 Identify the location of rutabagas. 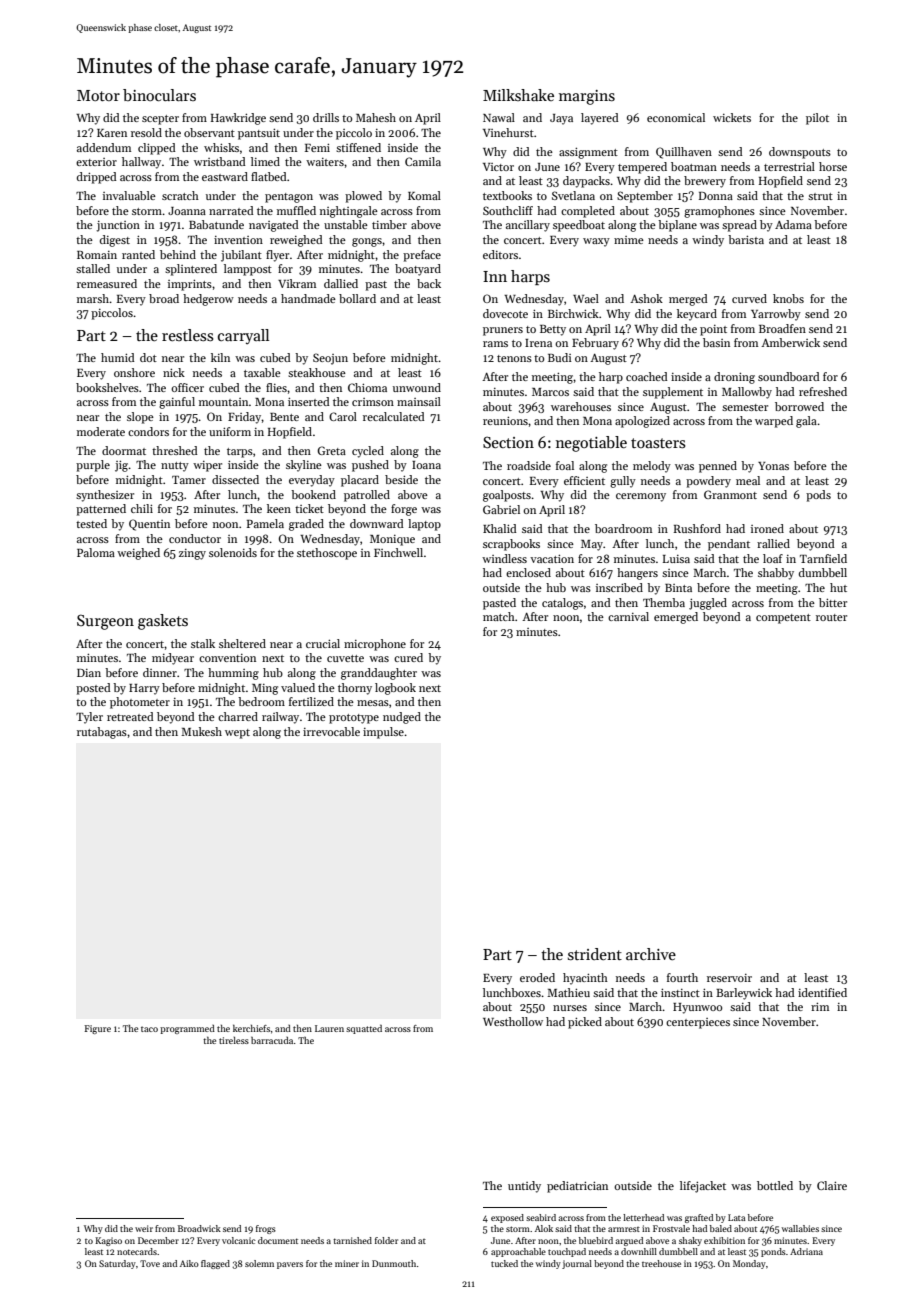
(102, 733).
